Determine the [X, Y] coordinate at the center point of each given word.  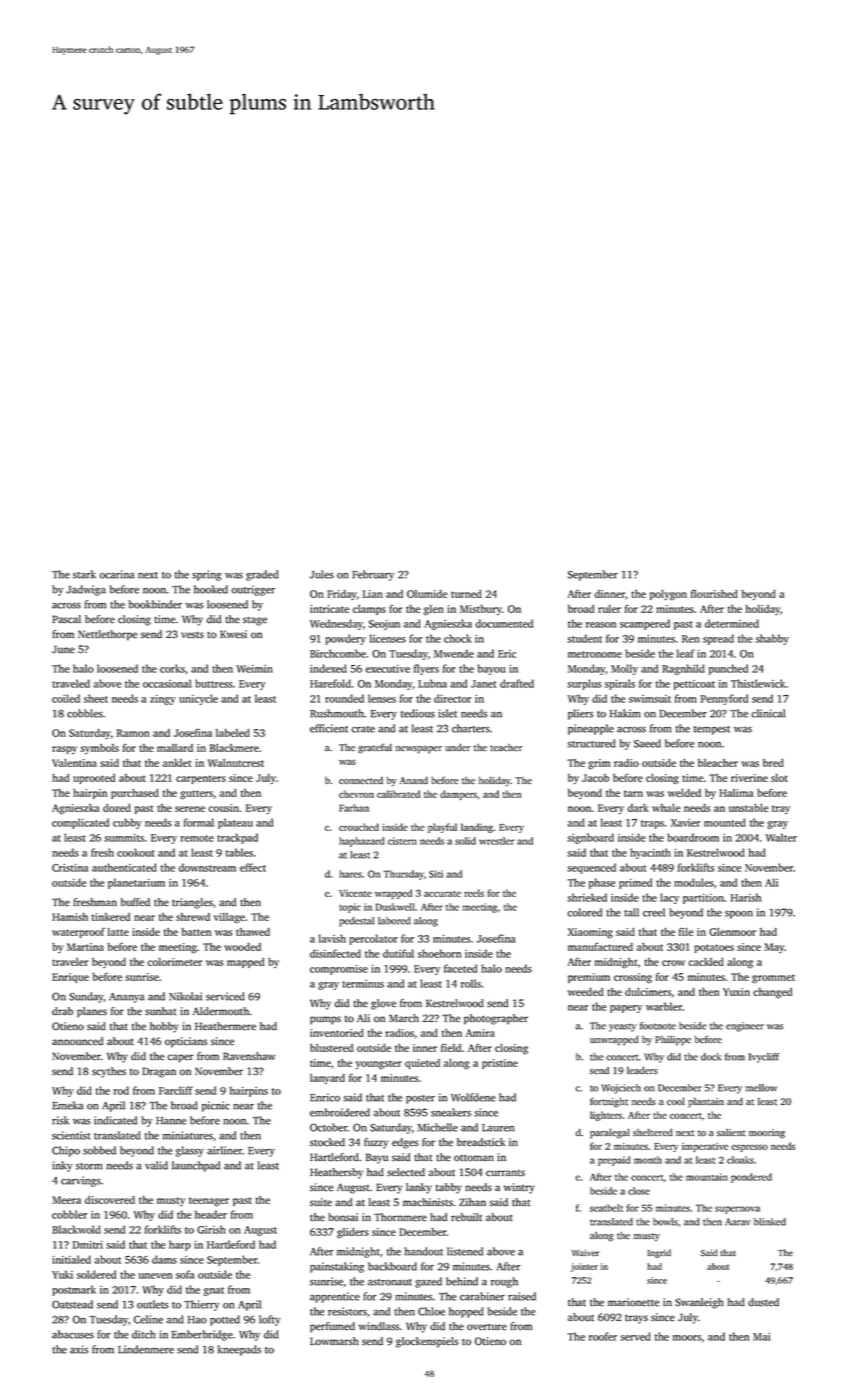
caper [180, 1058]
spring [206, 575]
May [774, 948]
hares [350, 874]
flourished [714, 593]
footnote [658, 1026]
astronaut [390, 1282]
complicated [80, 823]
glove [383, 1004]
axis [79, 1349]
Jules [322, 574]
